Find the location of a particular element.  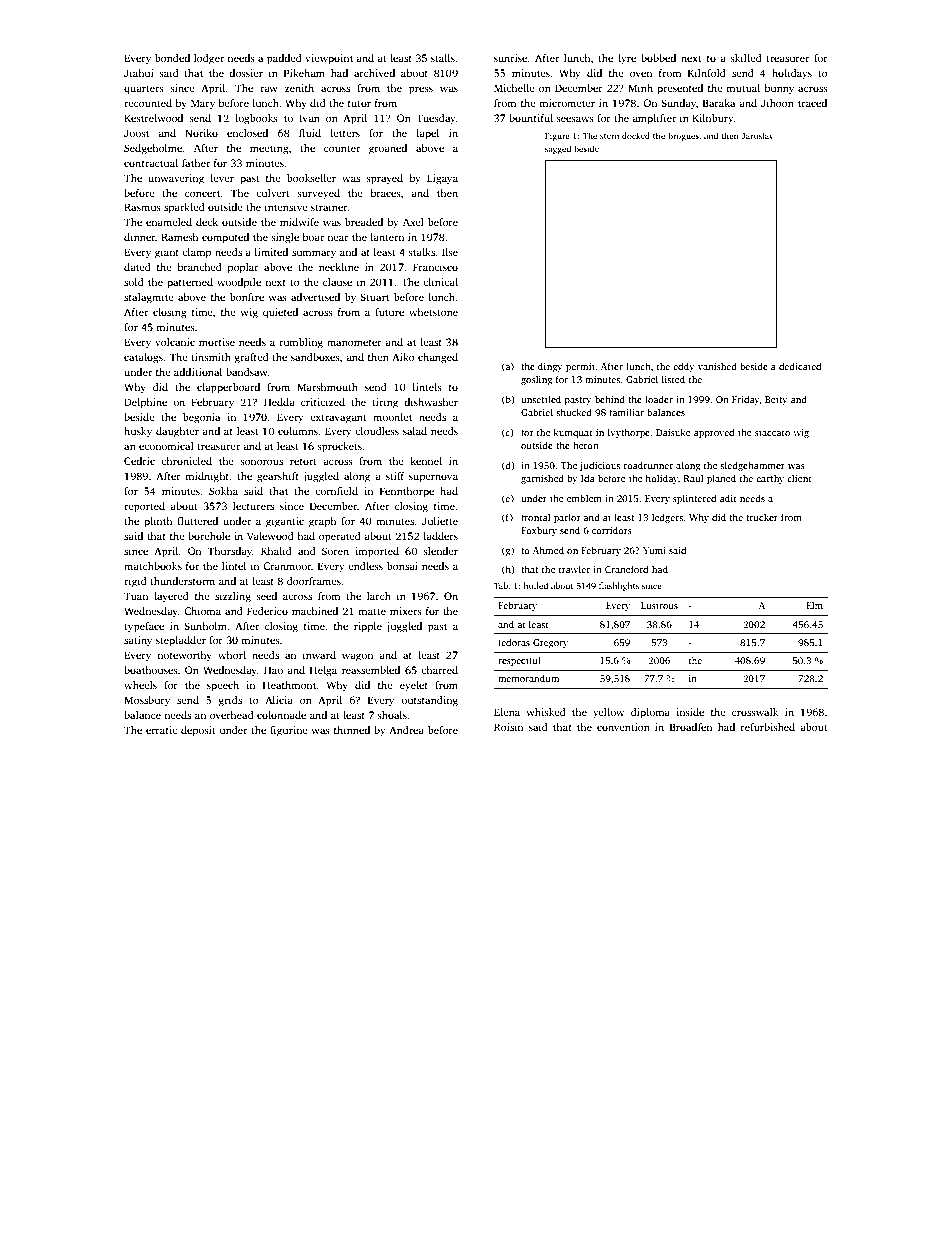

catalogs is located at coordinates (143, 358).
